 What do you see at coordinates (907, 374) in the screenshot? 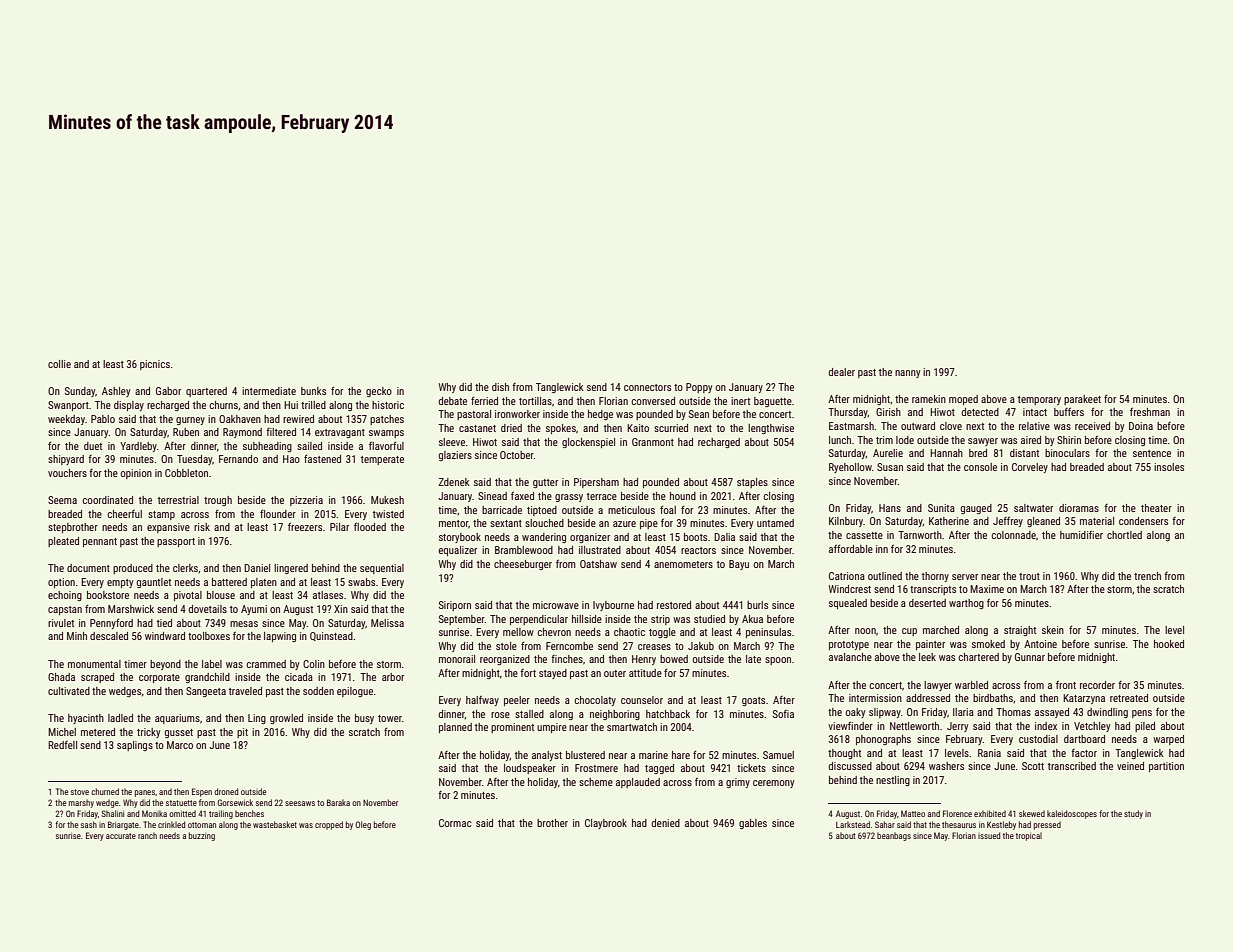
I see `nanny` at bounding box center [907, 374].
